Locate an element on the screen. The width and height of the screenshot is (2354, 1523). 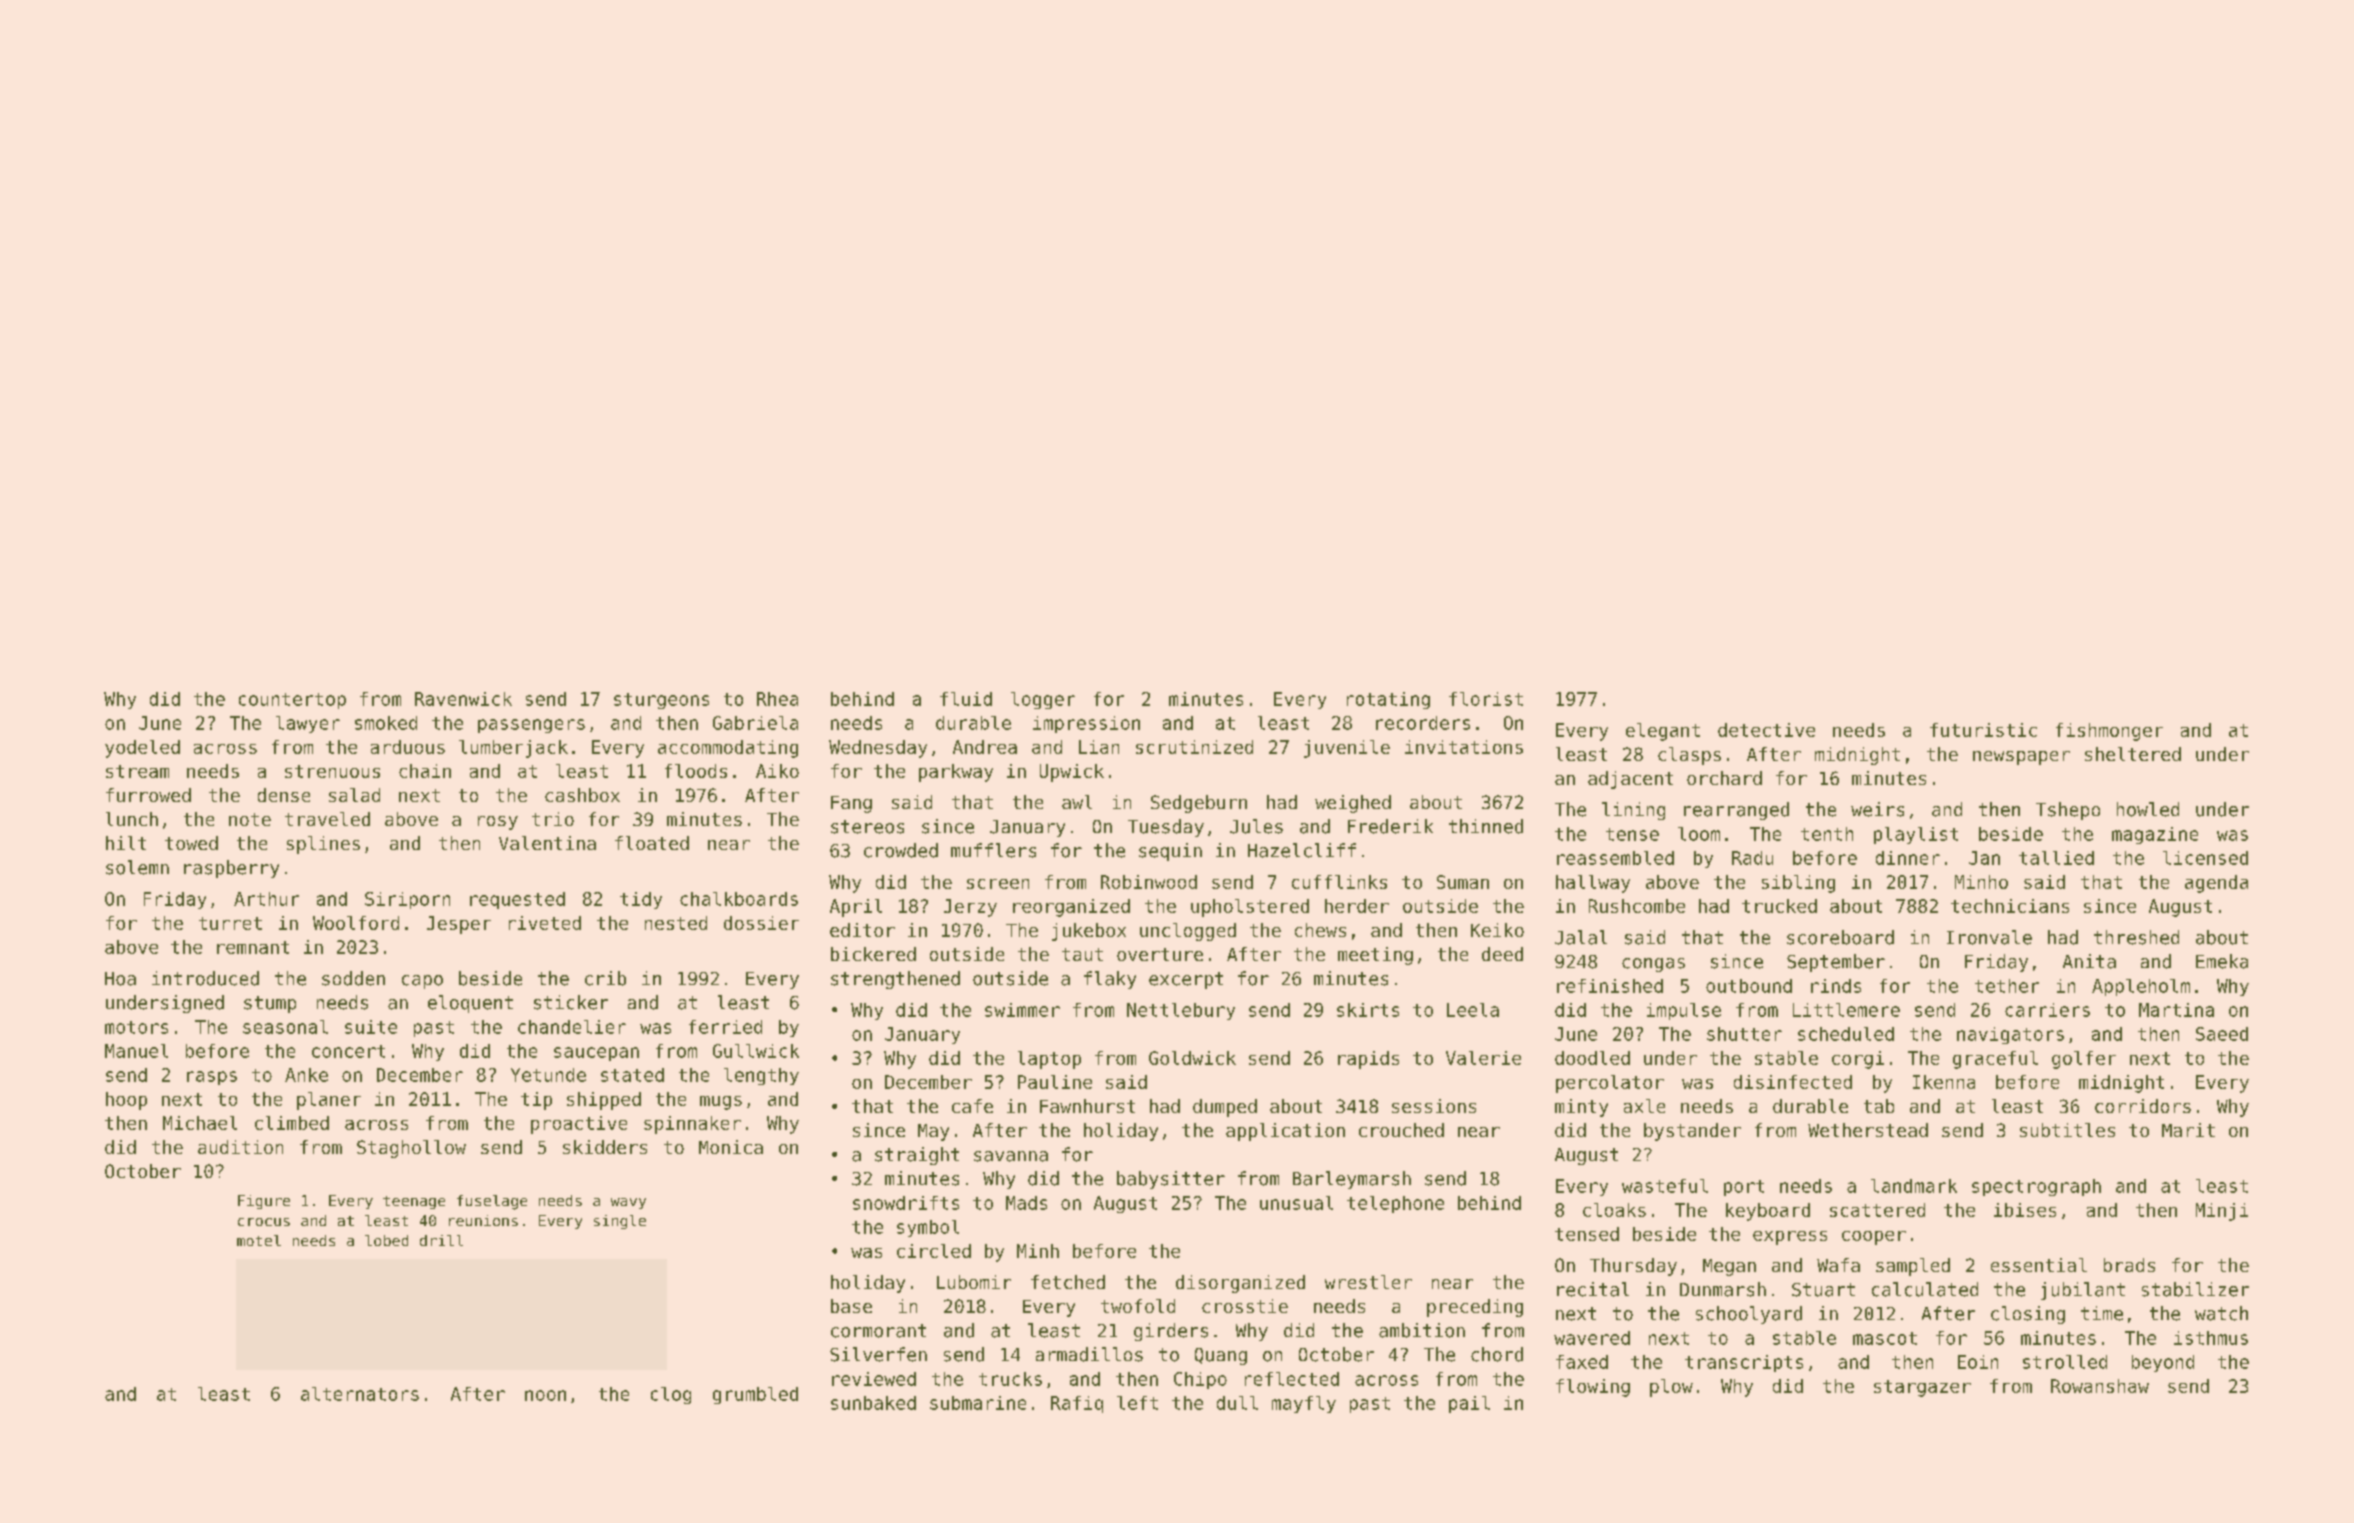
Rowanshaw is located at coordinates (2100, 1386).
